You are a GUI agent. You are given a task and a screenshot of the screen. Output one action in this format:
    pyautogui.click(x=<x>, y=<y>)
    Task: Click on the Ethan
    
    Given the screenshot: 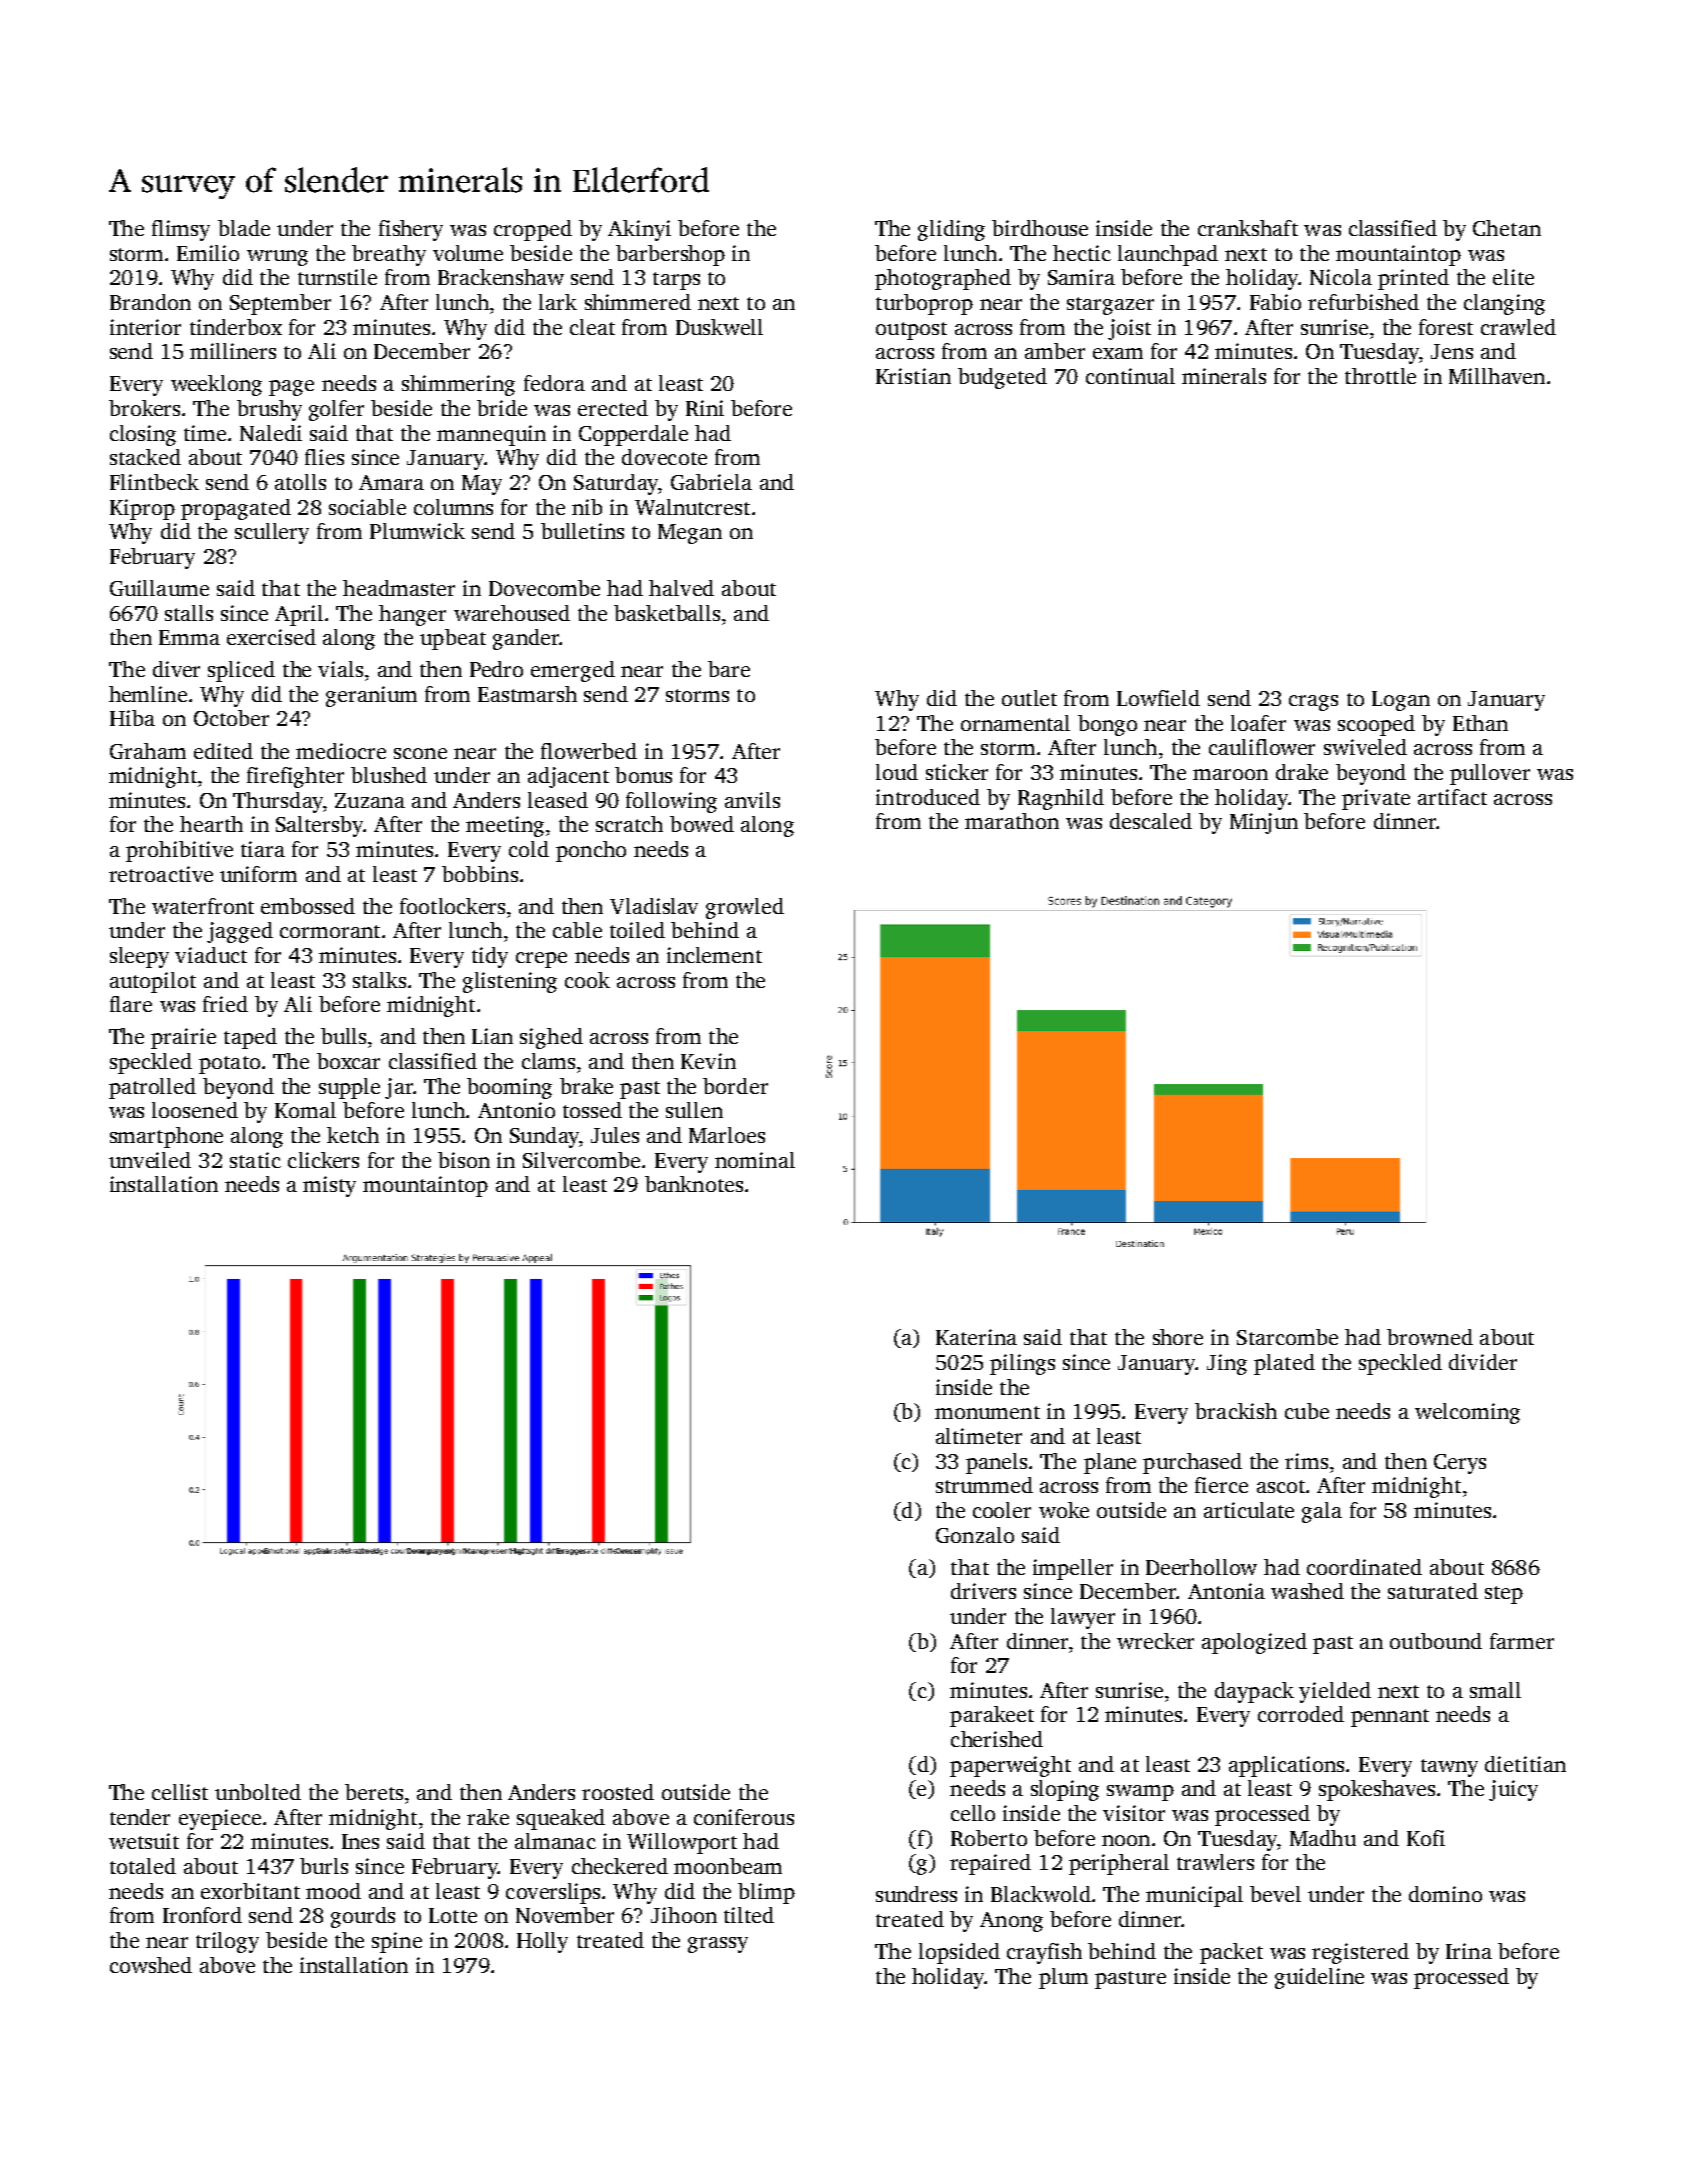 What is the action you would take?
    pyautogui.click(x=1480, y=723)
